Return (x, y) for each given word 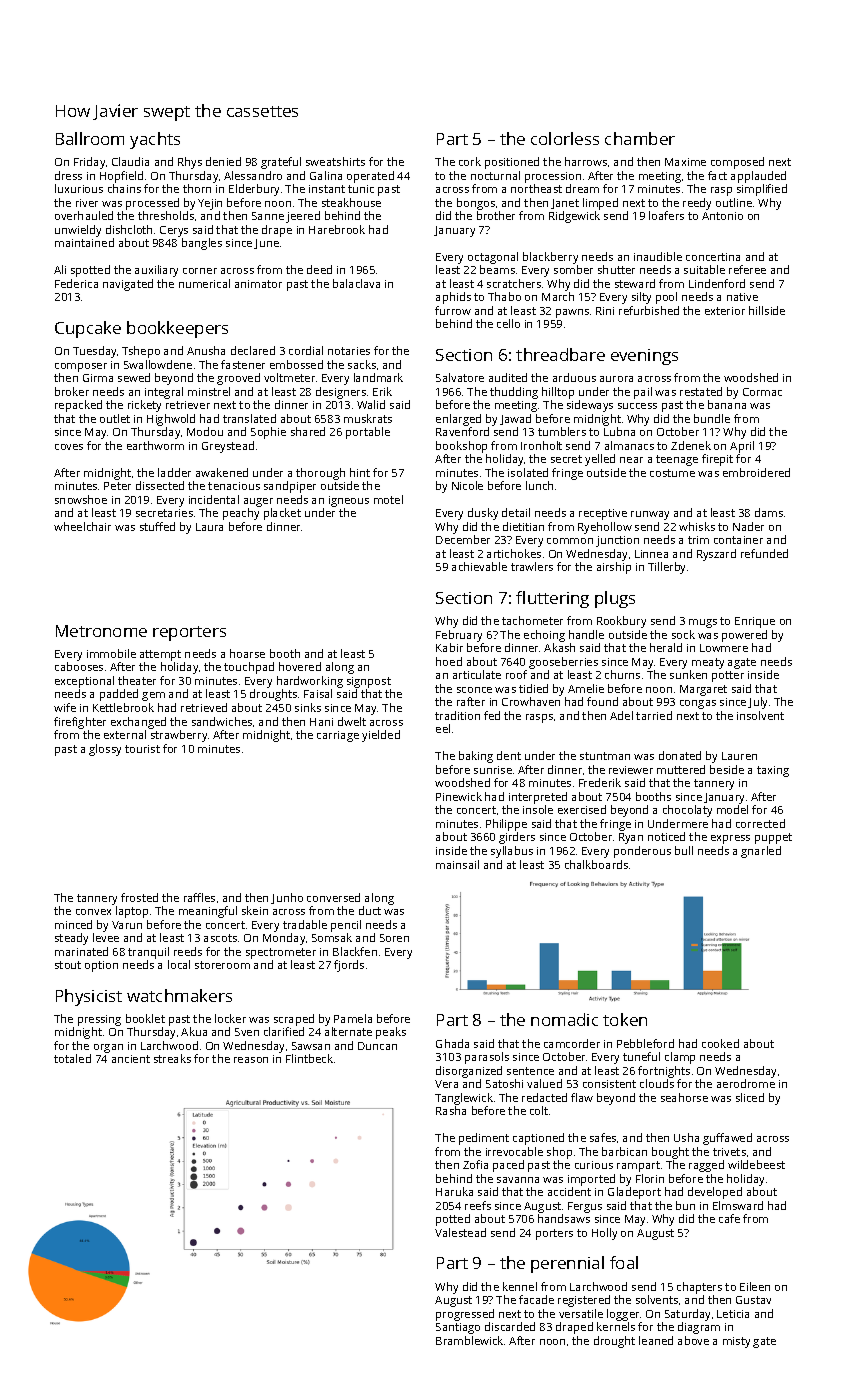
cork (470, 161)
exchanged (138, 723)
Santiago (458, 1328)
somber (573, 269)
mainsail (457, 864)
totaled (72, 1058)
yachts (155, 140)
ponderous (642, 852)
